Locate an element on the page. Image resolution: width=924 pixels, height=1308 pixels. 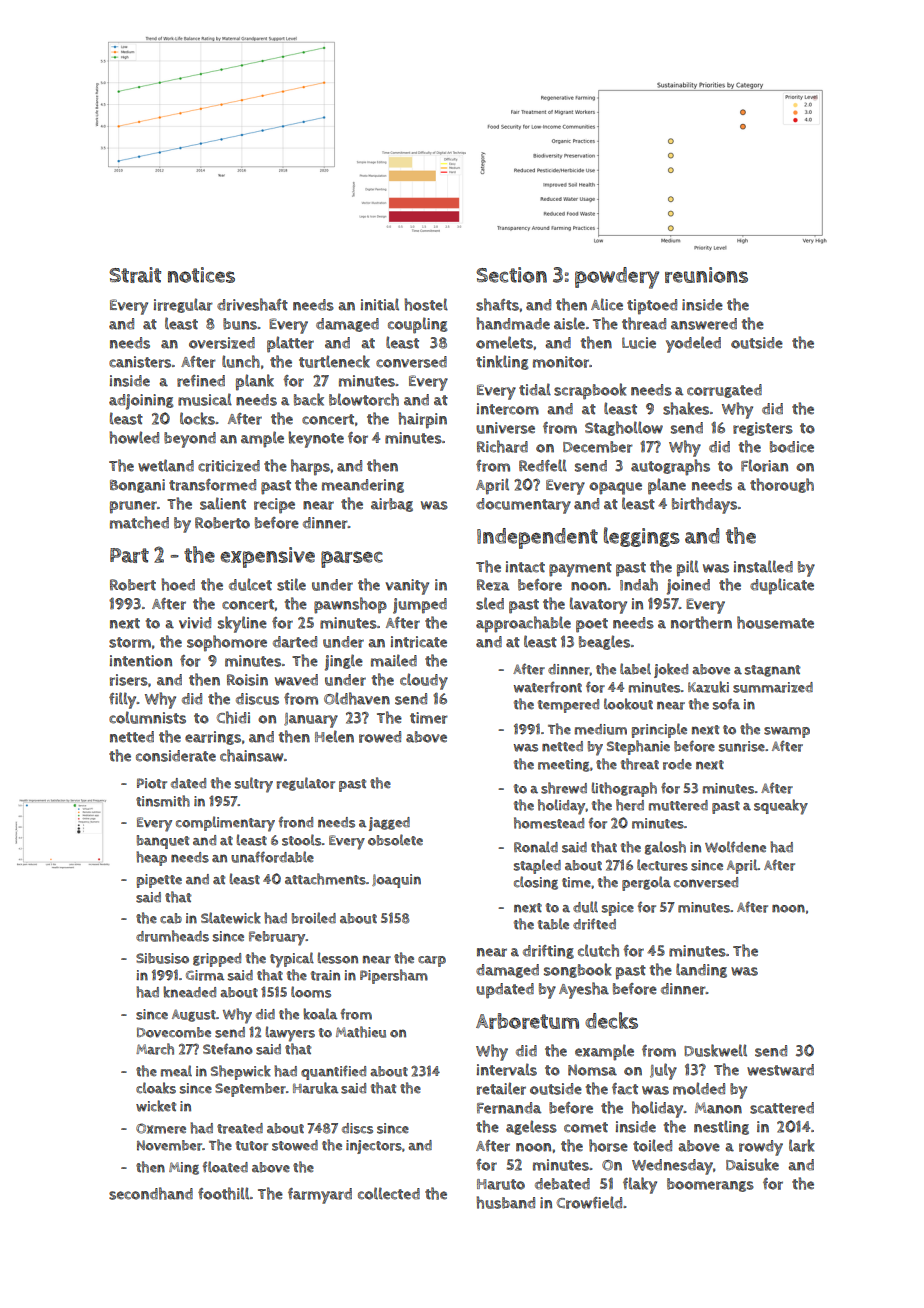
risers is located at coordinates (129, 680).
